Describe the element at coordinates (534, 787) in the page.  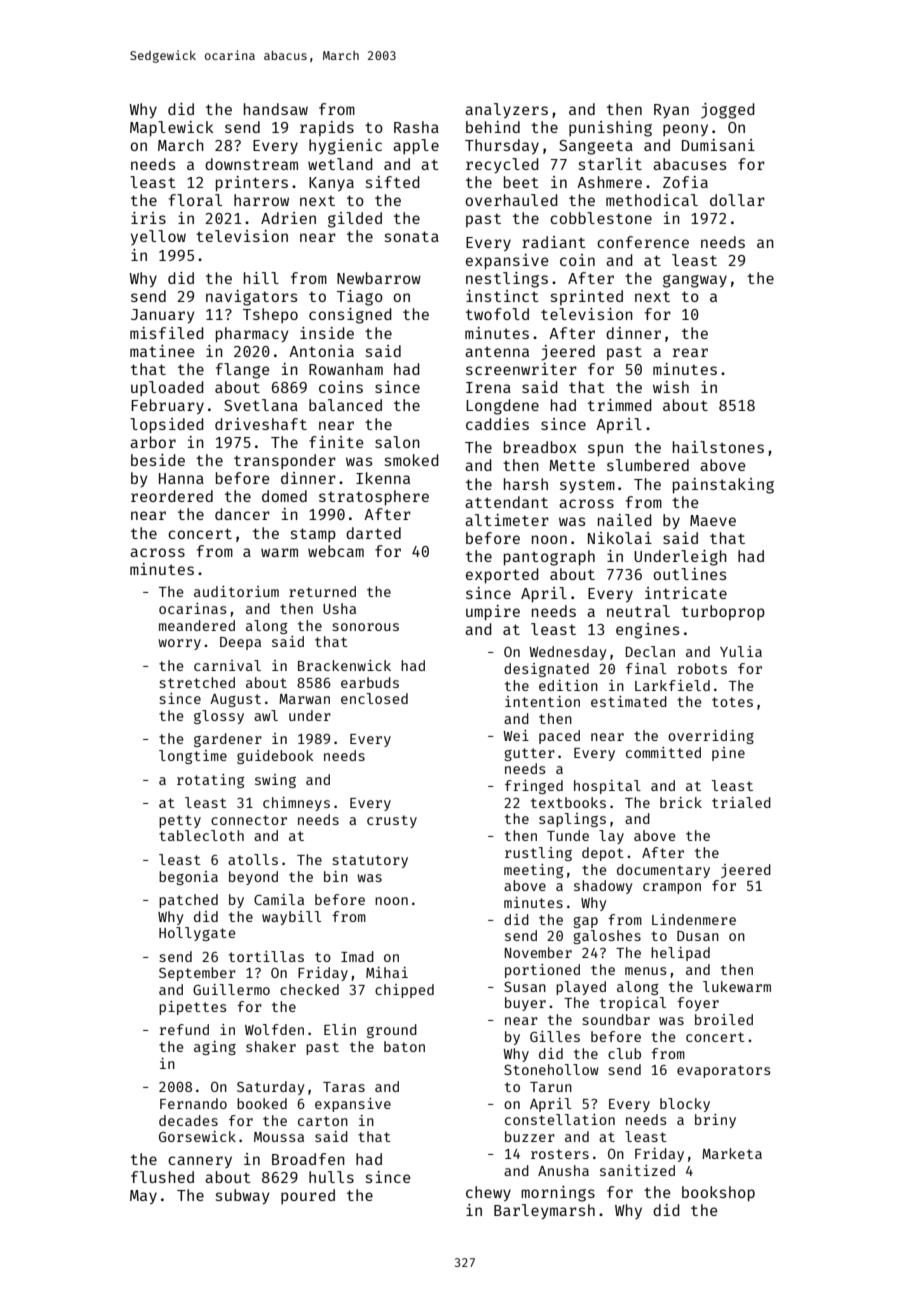
I see `fringed` at that location.
